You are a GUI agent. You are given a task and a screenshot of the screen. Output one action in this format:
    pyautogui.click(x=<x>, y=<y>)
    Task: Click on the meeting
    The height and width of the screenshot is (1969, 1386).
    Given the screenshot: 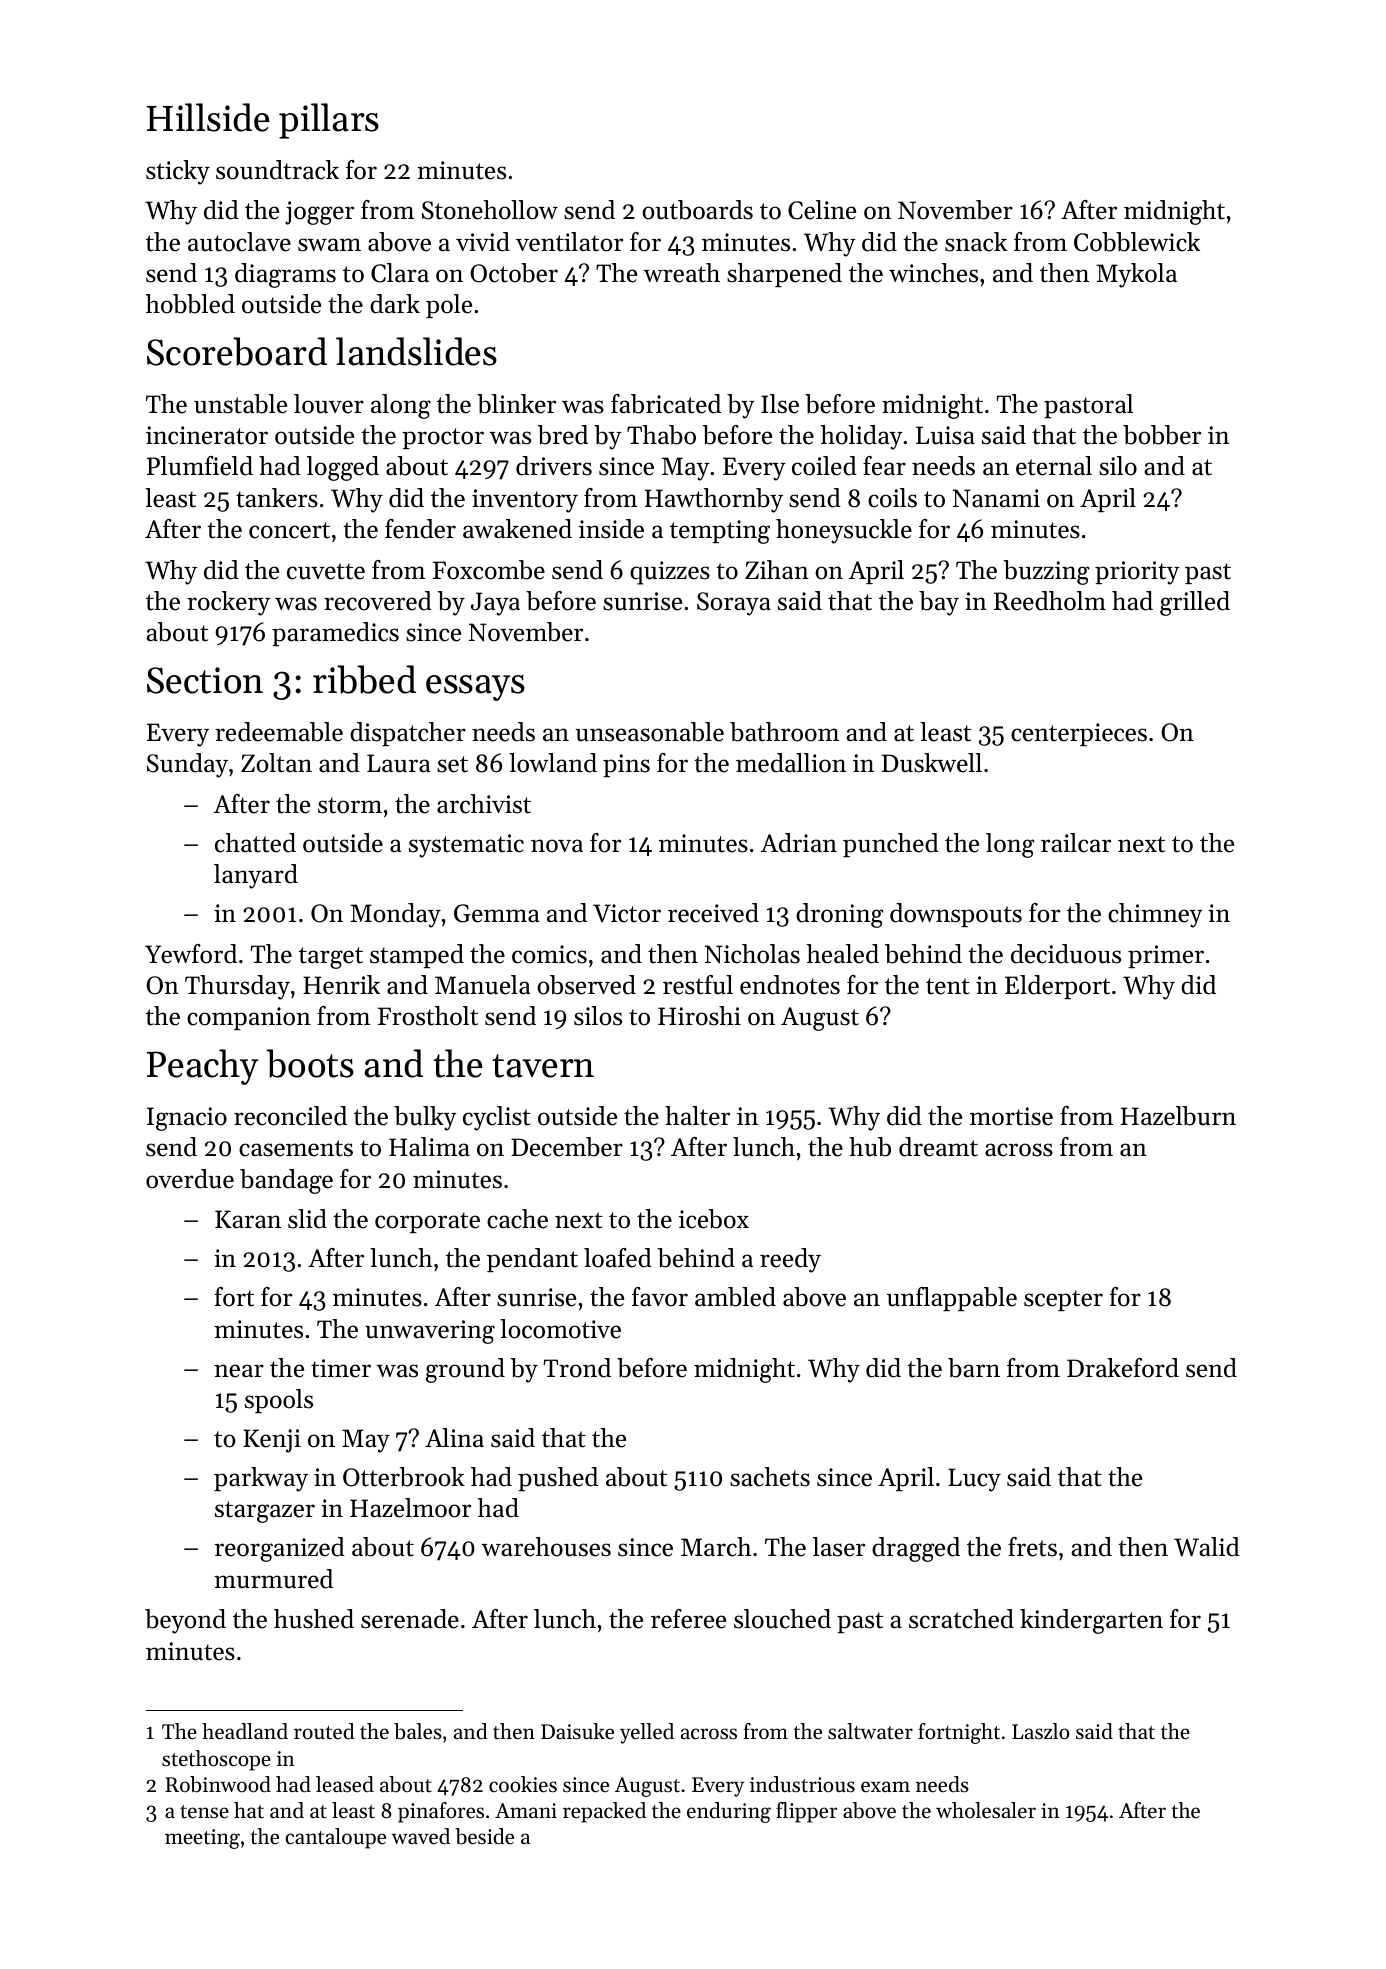 What is the action you would take?
    pyautogui.click(x=202, y=1839)
